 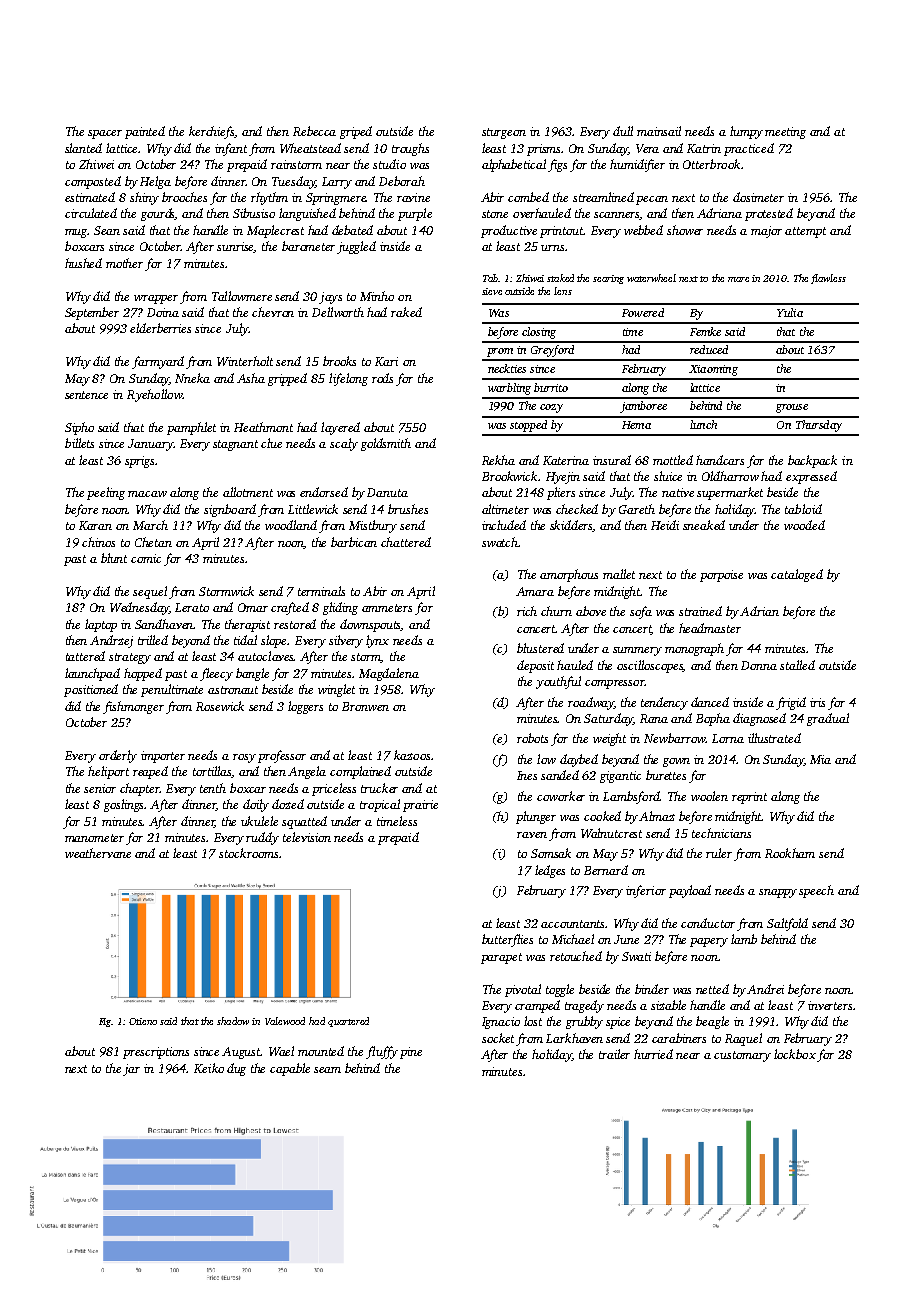 What do you see at coordinates (544, 150) in the screenshot?
I see `prisms` at bounding box center [544, 150].
